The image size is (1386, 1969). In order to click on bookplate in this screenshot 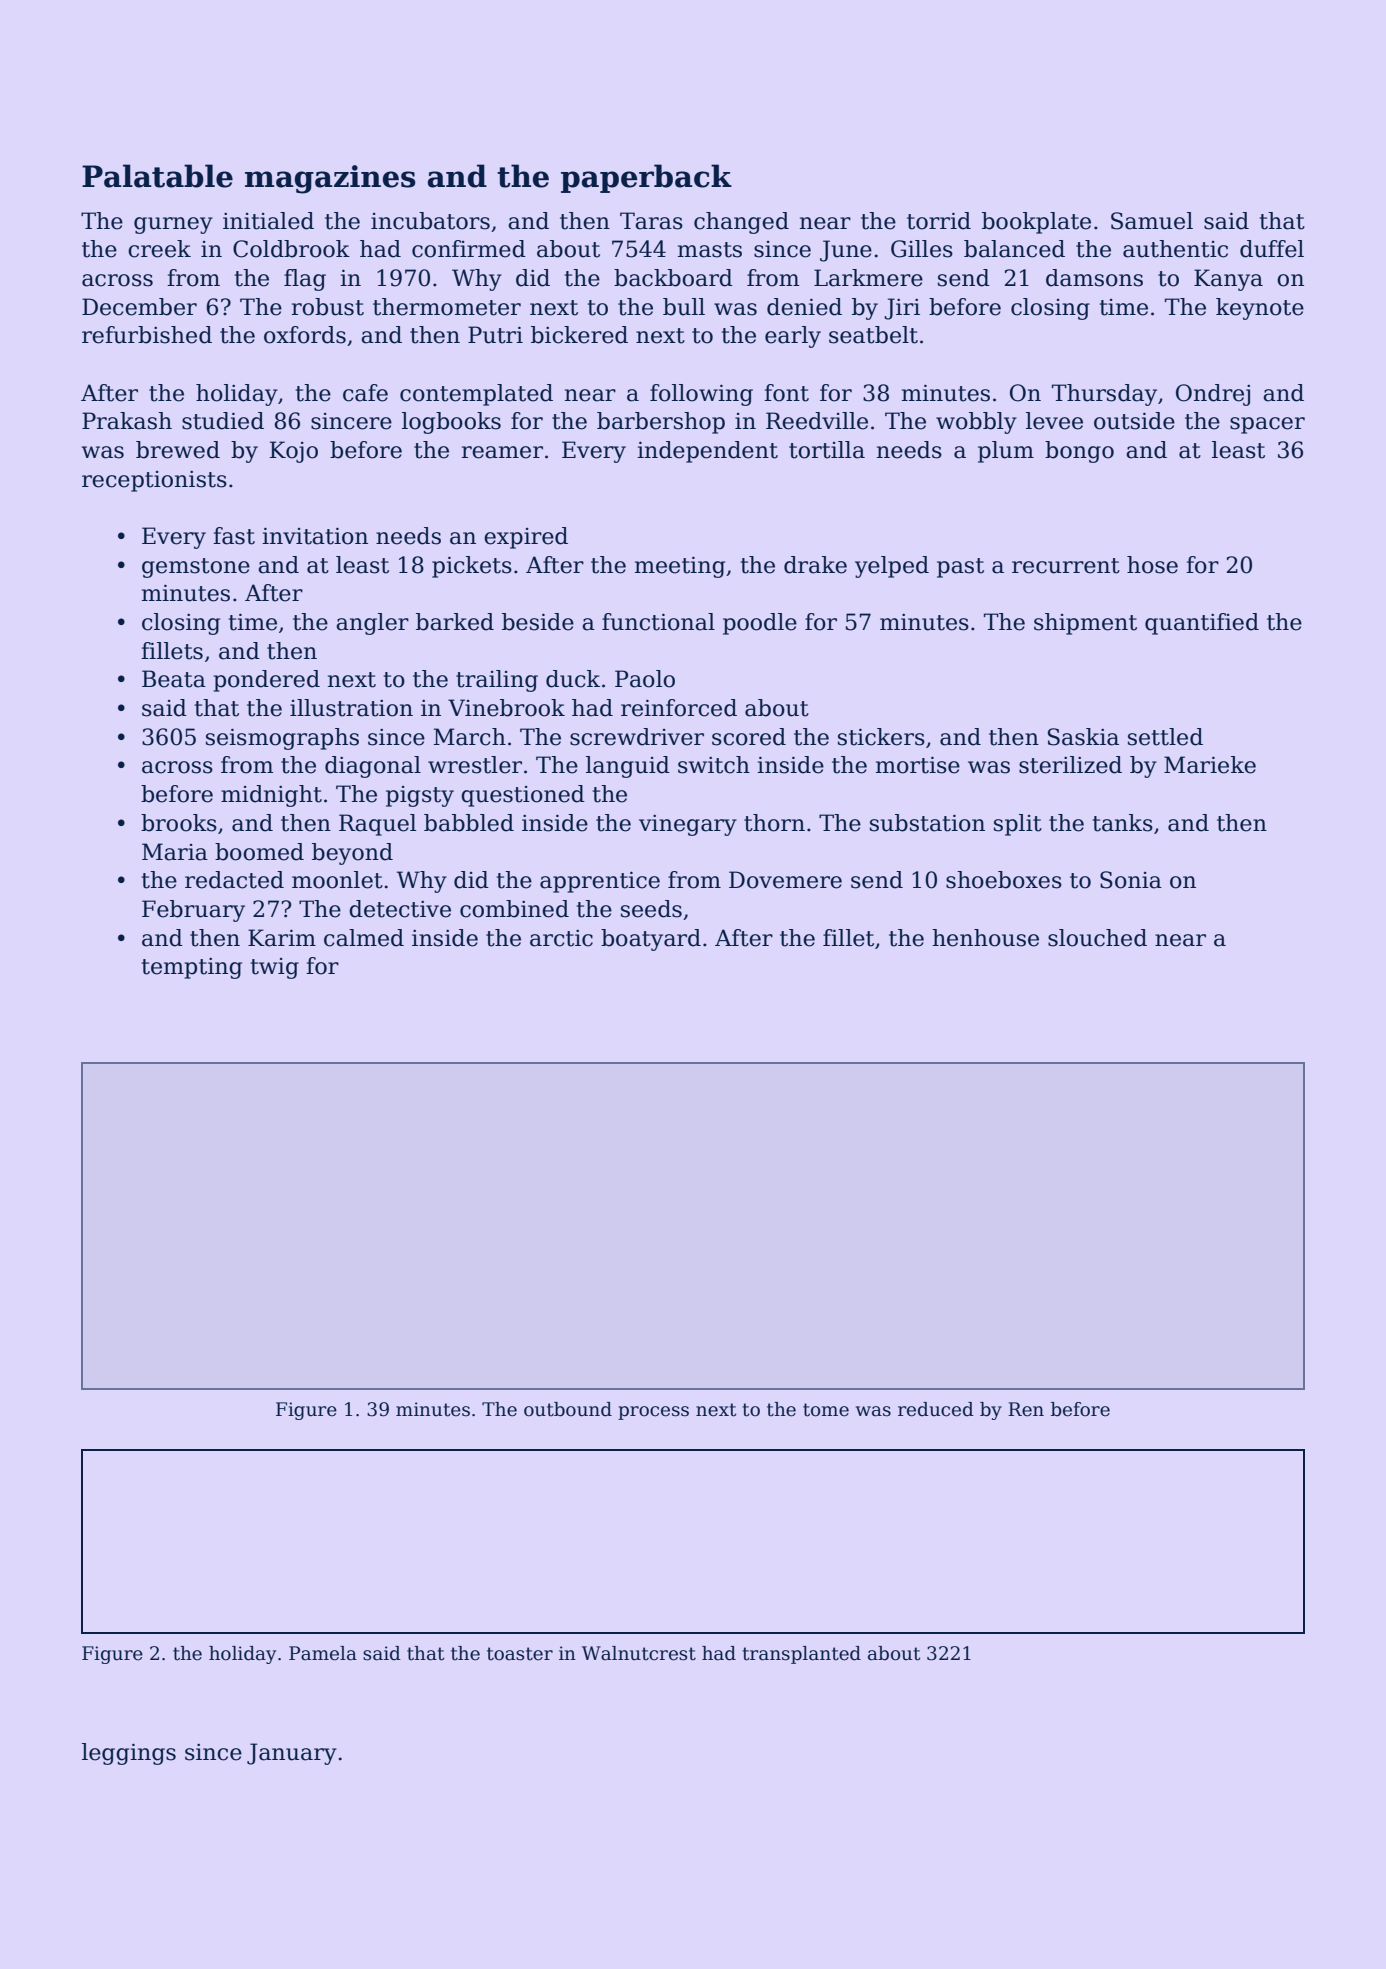, I will do `click(1036, 223)`.
